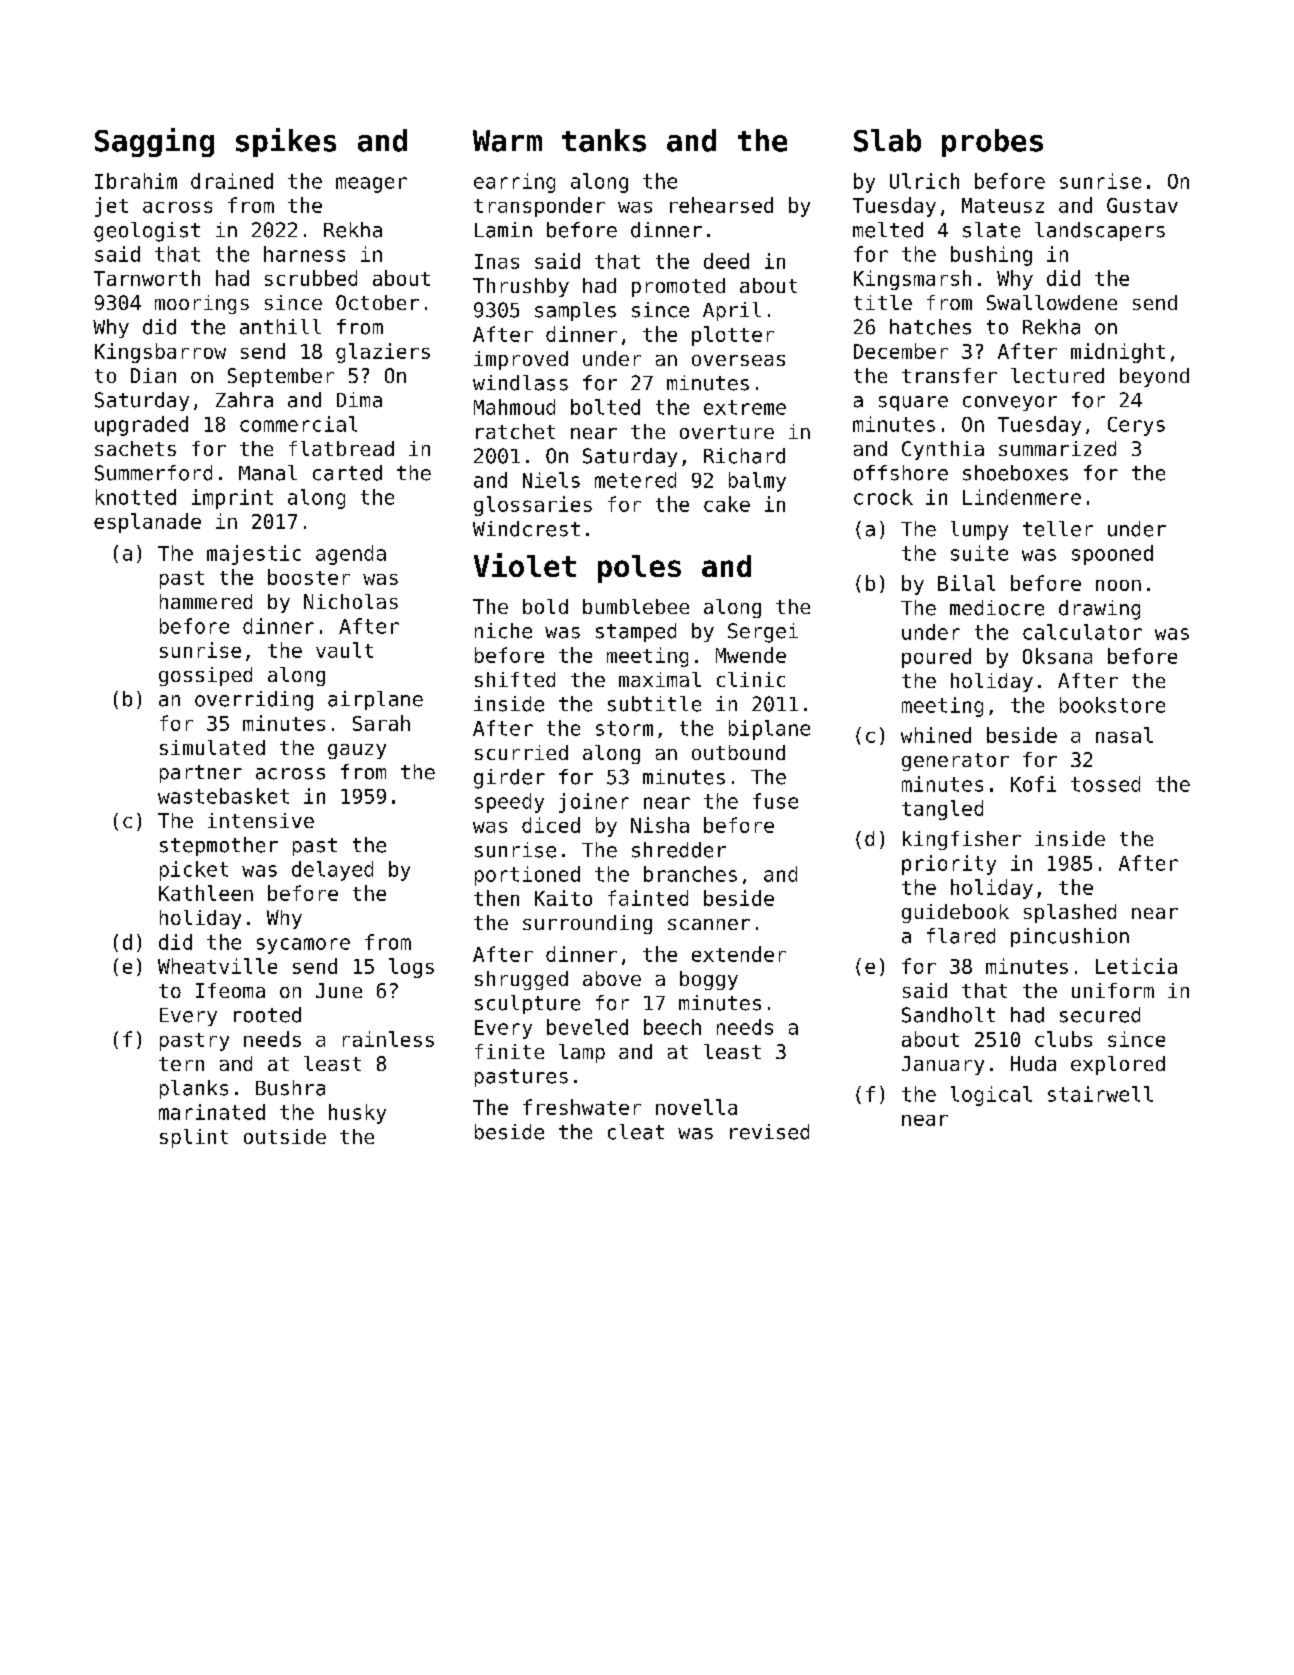  Describe the element at coordinates (351, 555) in the screenshot. I see `agenda` at that location.
